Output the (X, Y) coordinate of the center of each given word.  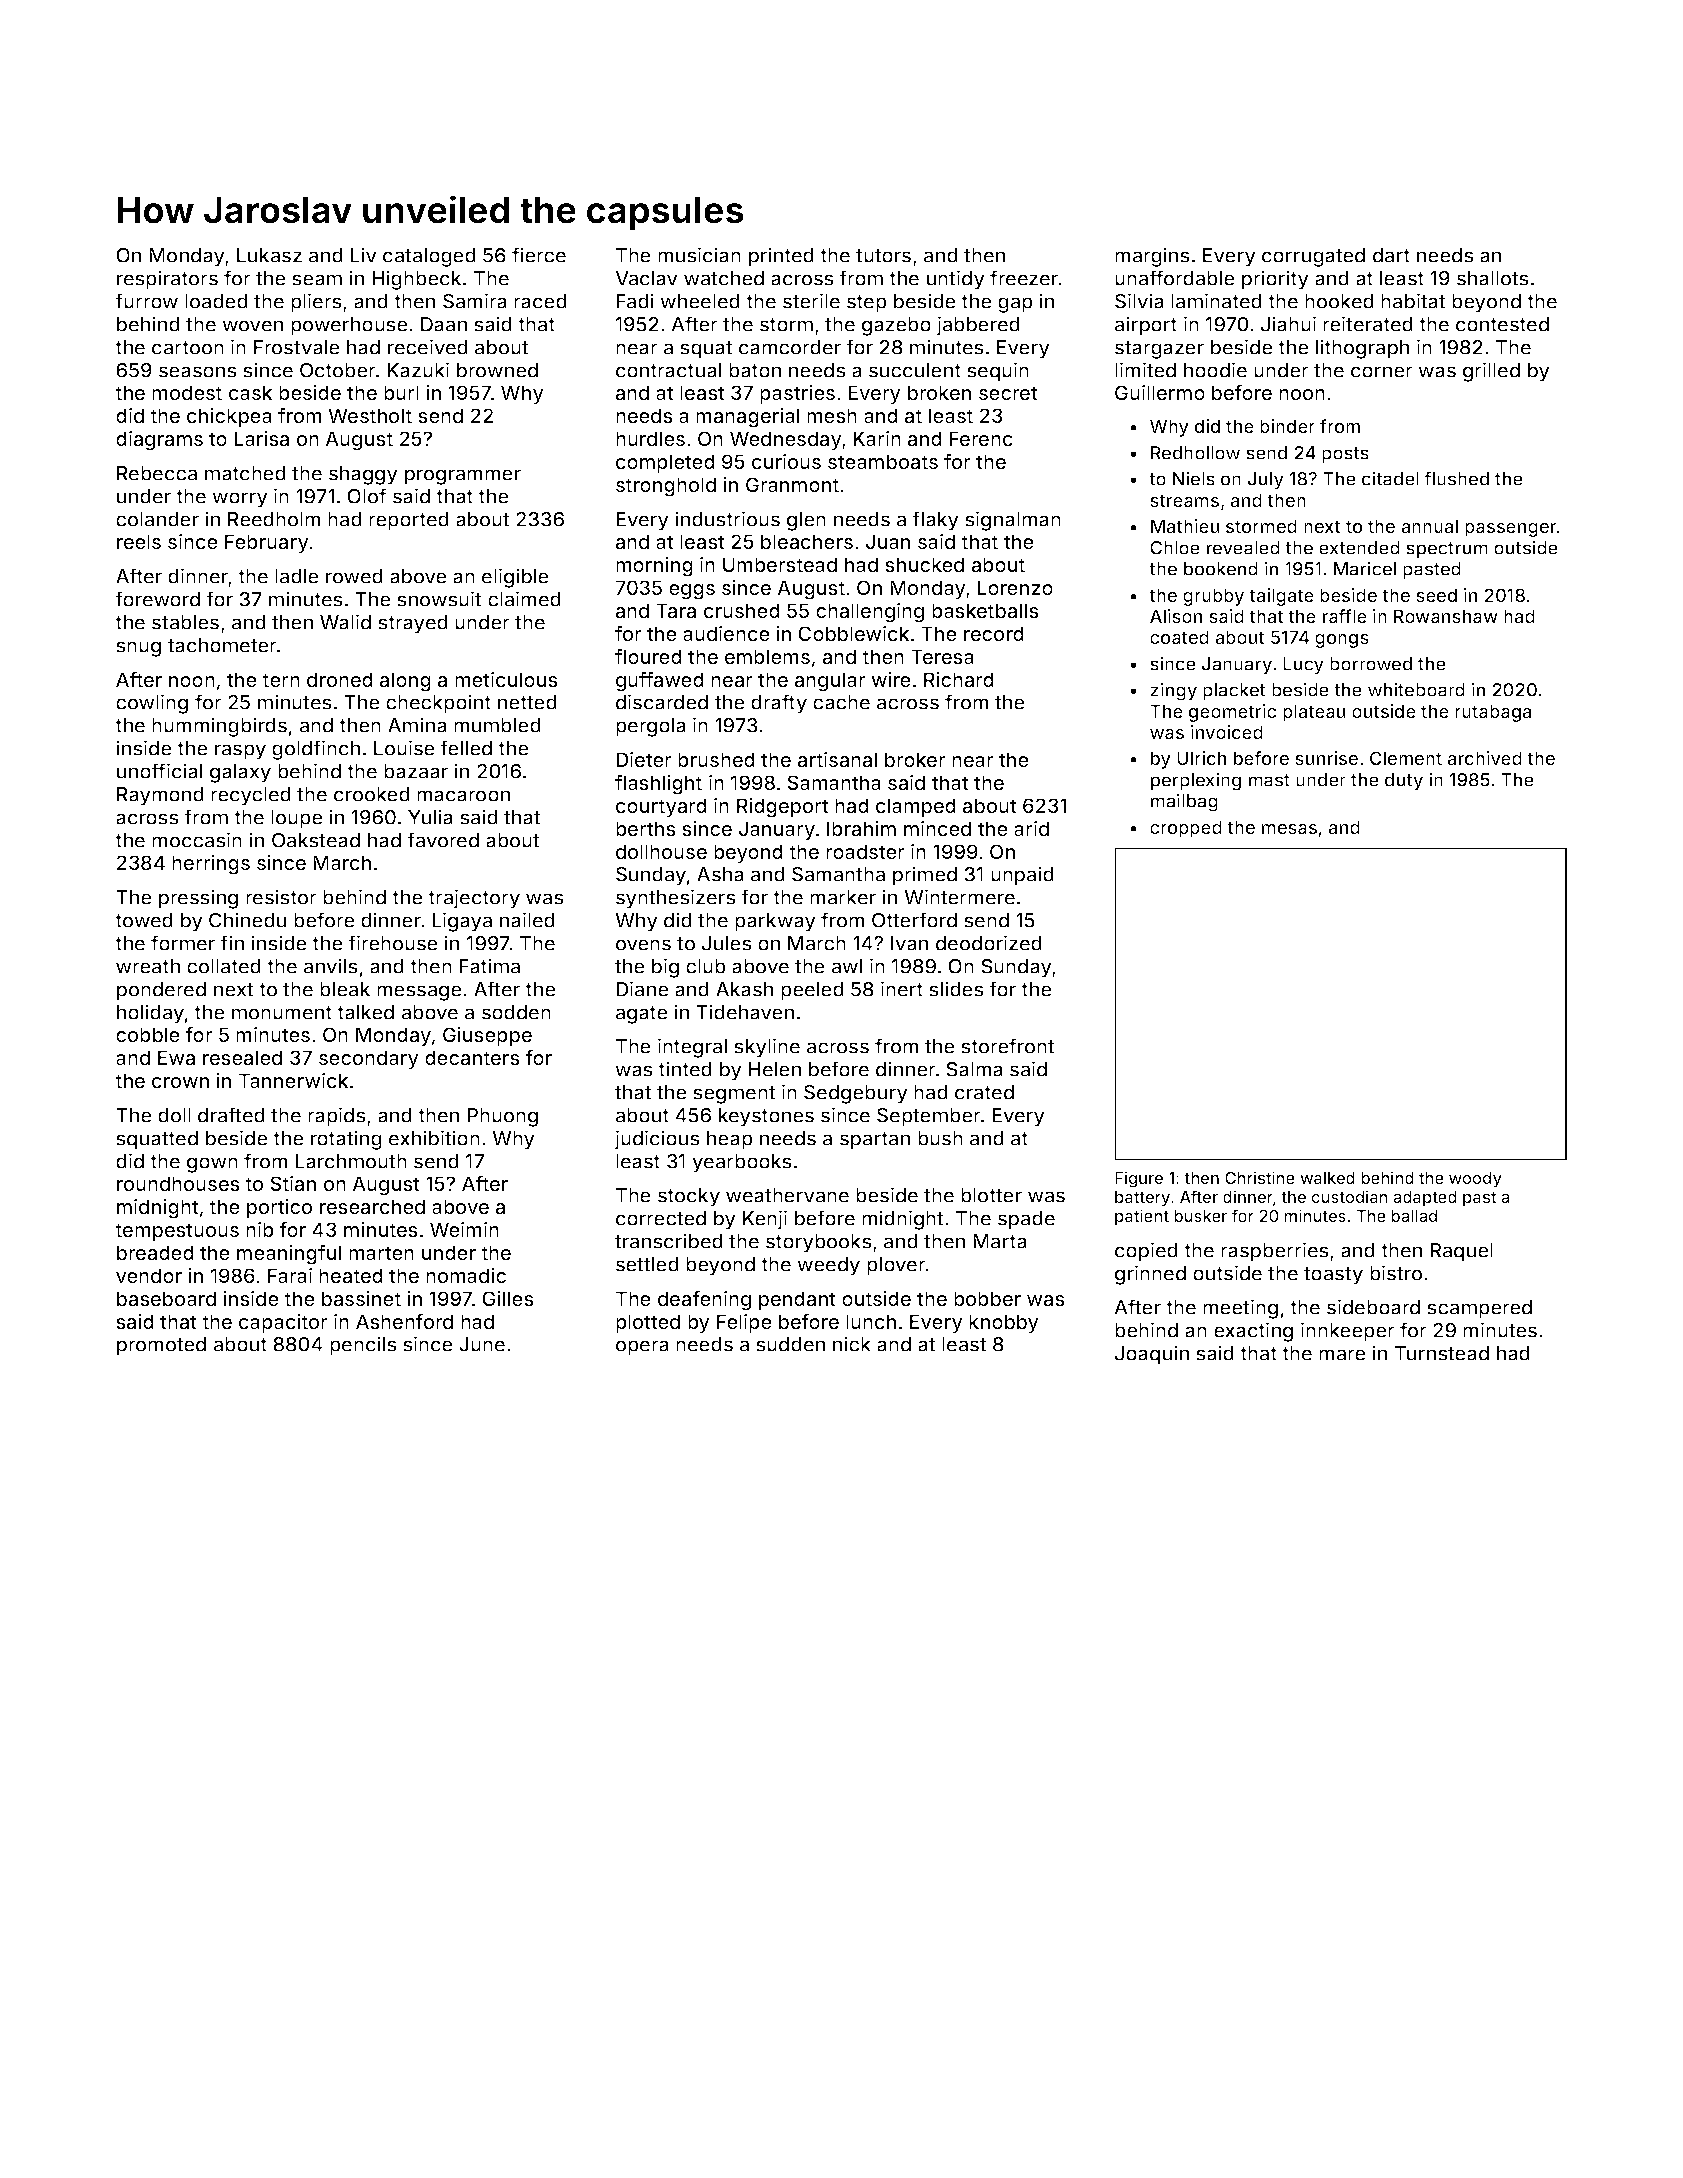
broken (939, 392)
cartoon (188, 348)
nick (852, 1344)
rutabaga (1493, 713)
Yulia (430, 817)
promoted (161, 1346)
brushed (716, 759)
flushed (1456, 478)
